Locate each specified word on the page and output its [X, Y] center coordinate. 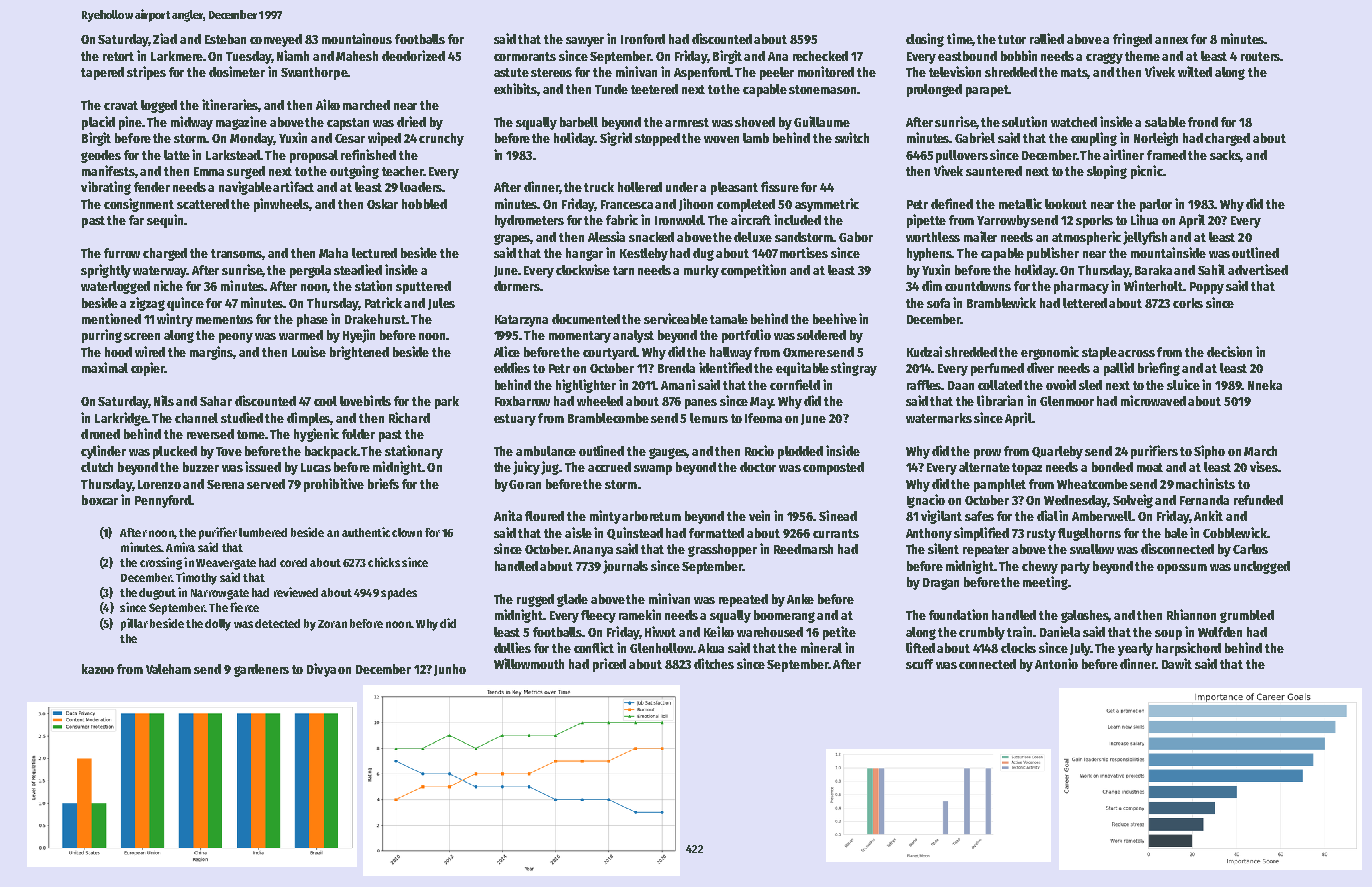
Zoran [332, 624]
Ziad [165, 38]
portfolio [746, 336]
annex [1171, 40]
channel [196, 418]
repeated [743, 600]
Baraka [1153, 270]
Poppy [1207, 288]
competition [753, 271]
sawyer [585, 42]
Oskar [382, 204]
